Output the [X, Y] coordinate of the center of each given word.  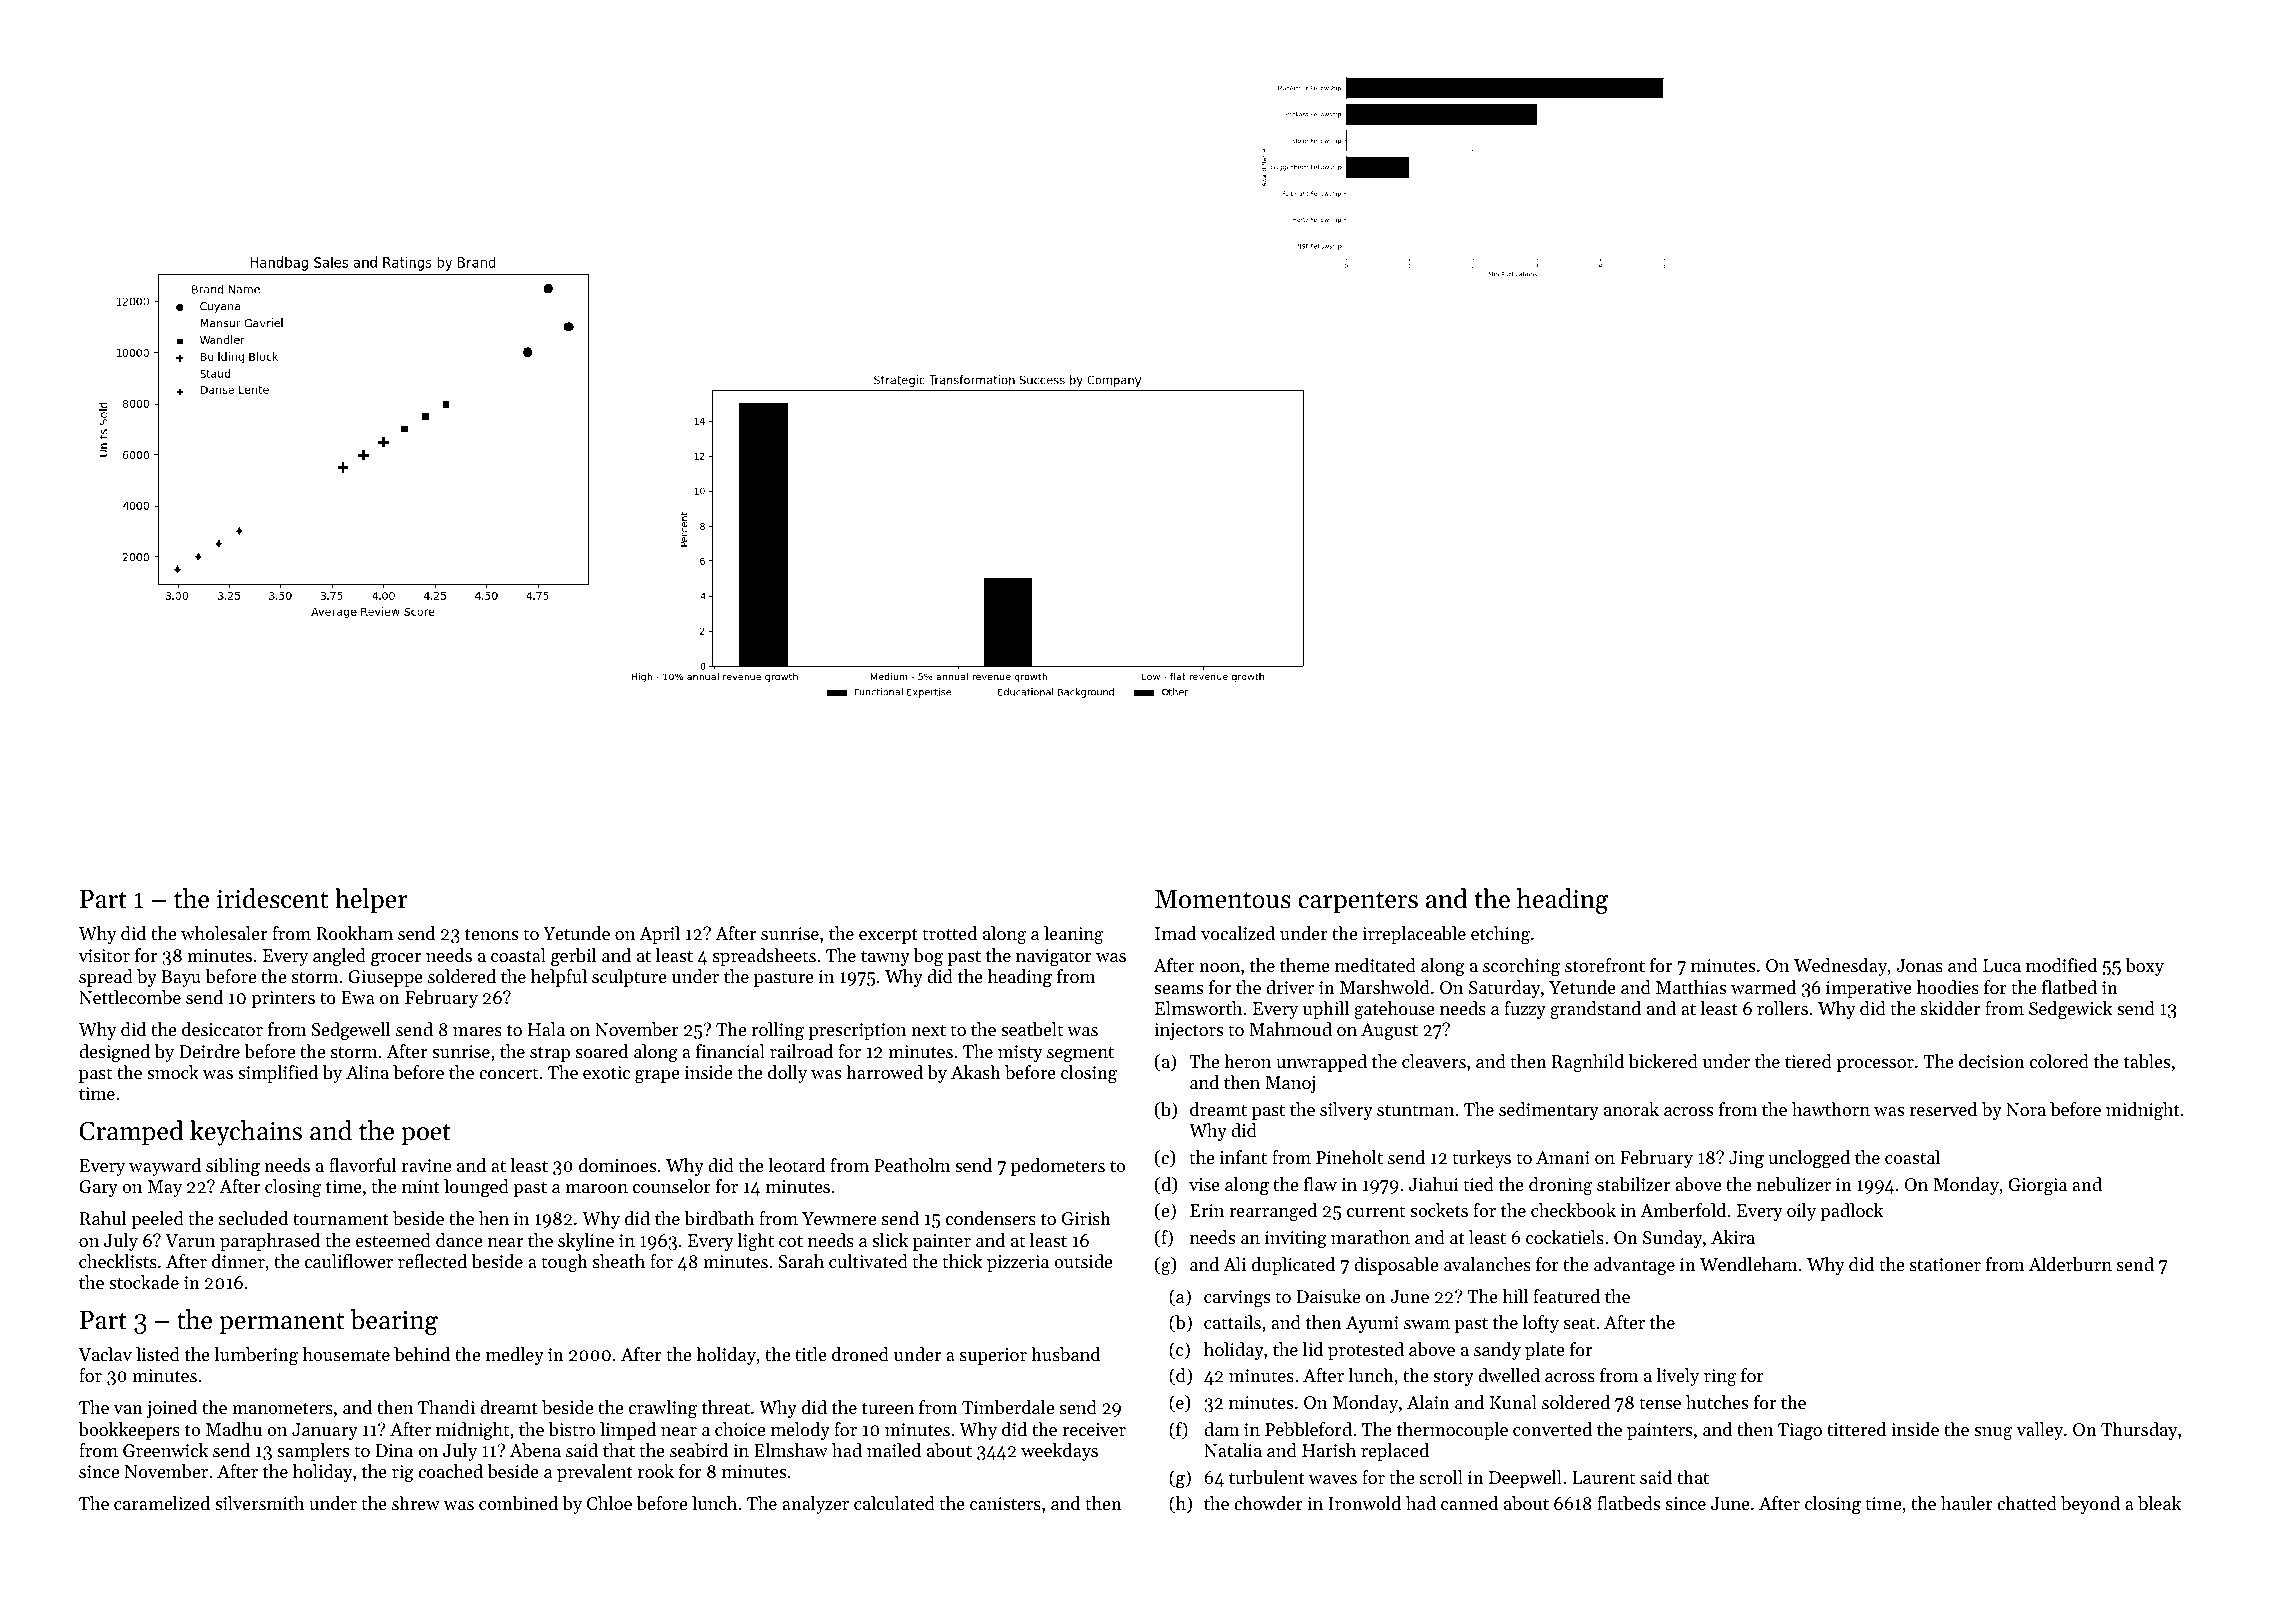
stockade [144, 1282]
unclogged [1809, 1159]
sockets [1439, 1210]
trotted [949, 933]
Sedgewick [2070, 1010]
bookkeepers [129, 1431]
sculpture [629, 978]
